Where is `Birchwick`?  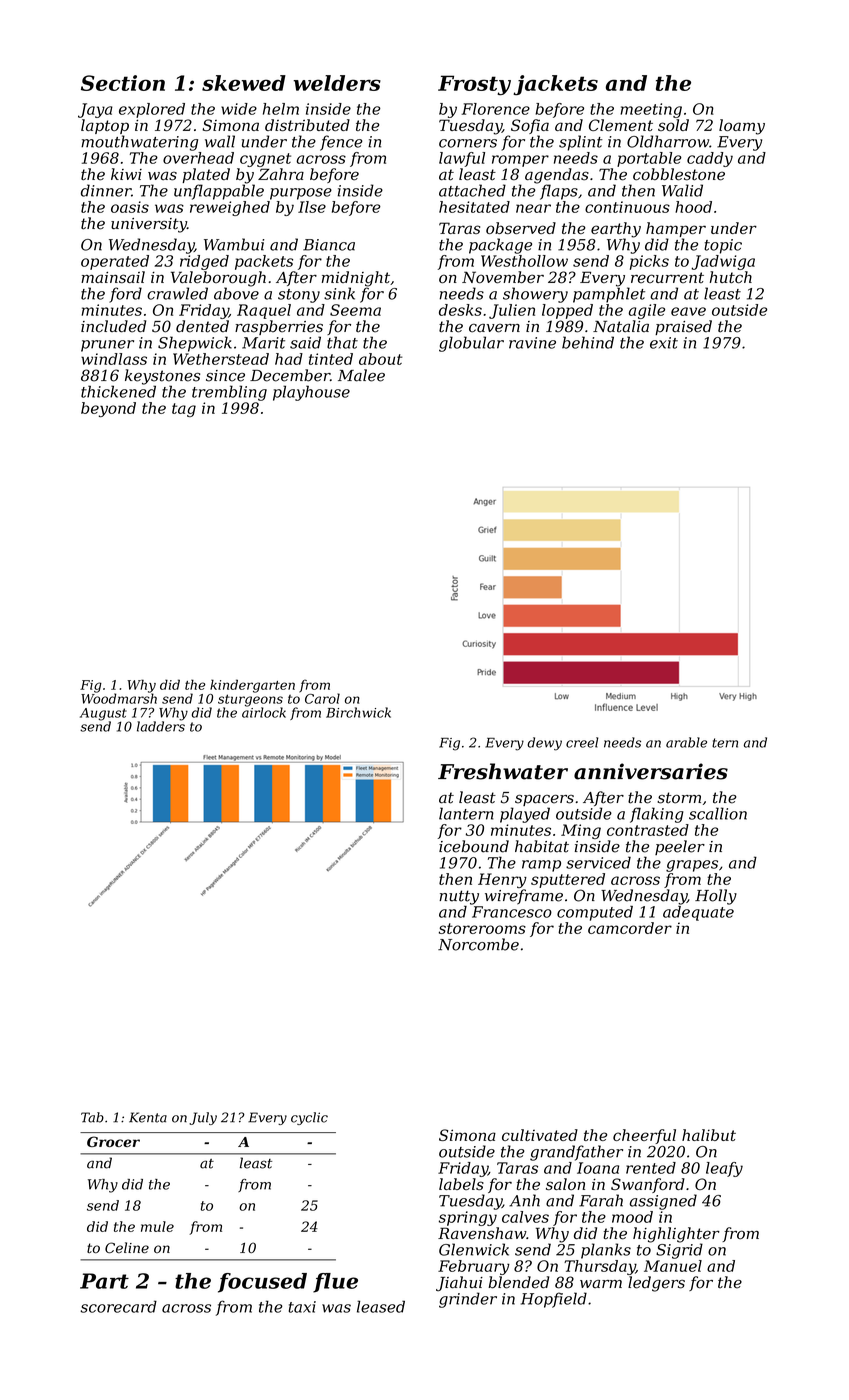
Birchwick is located at coordinates (358, 712).
